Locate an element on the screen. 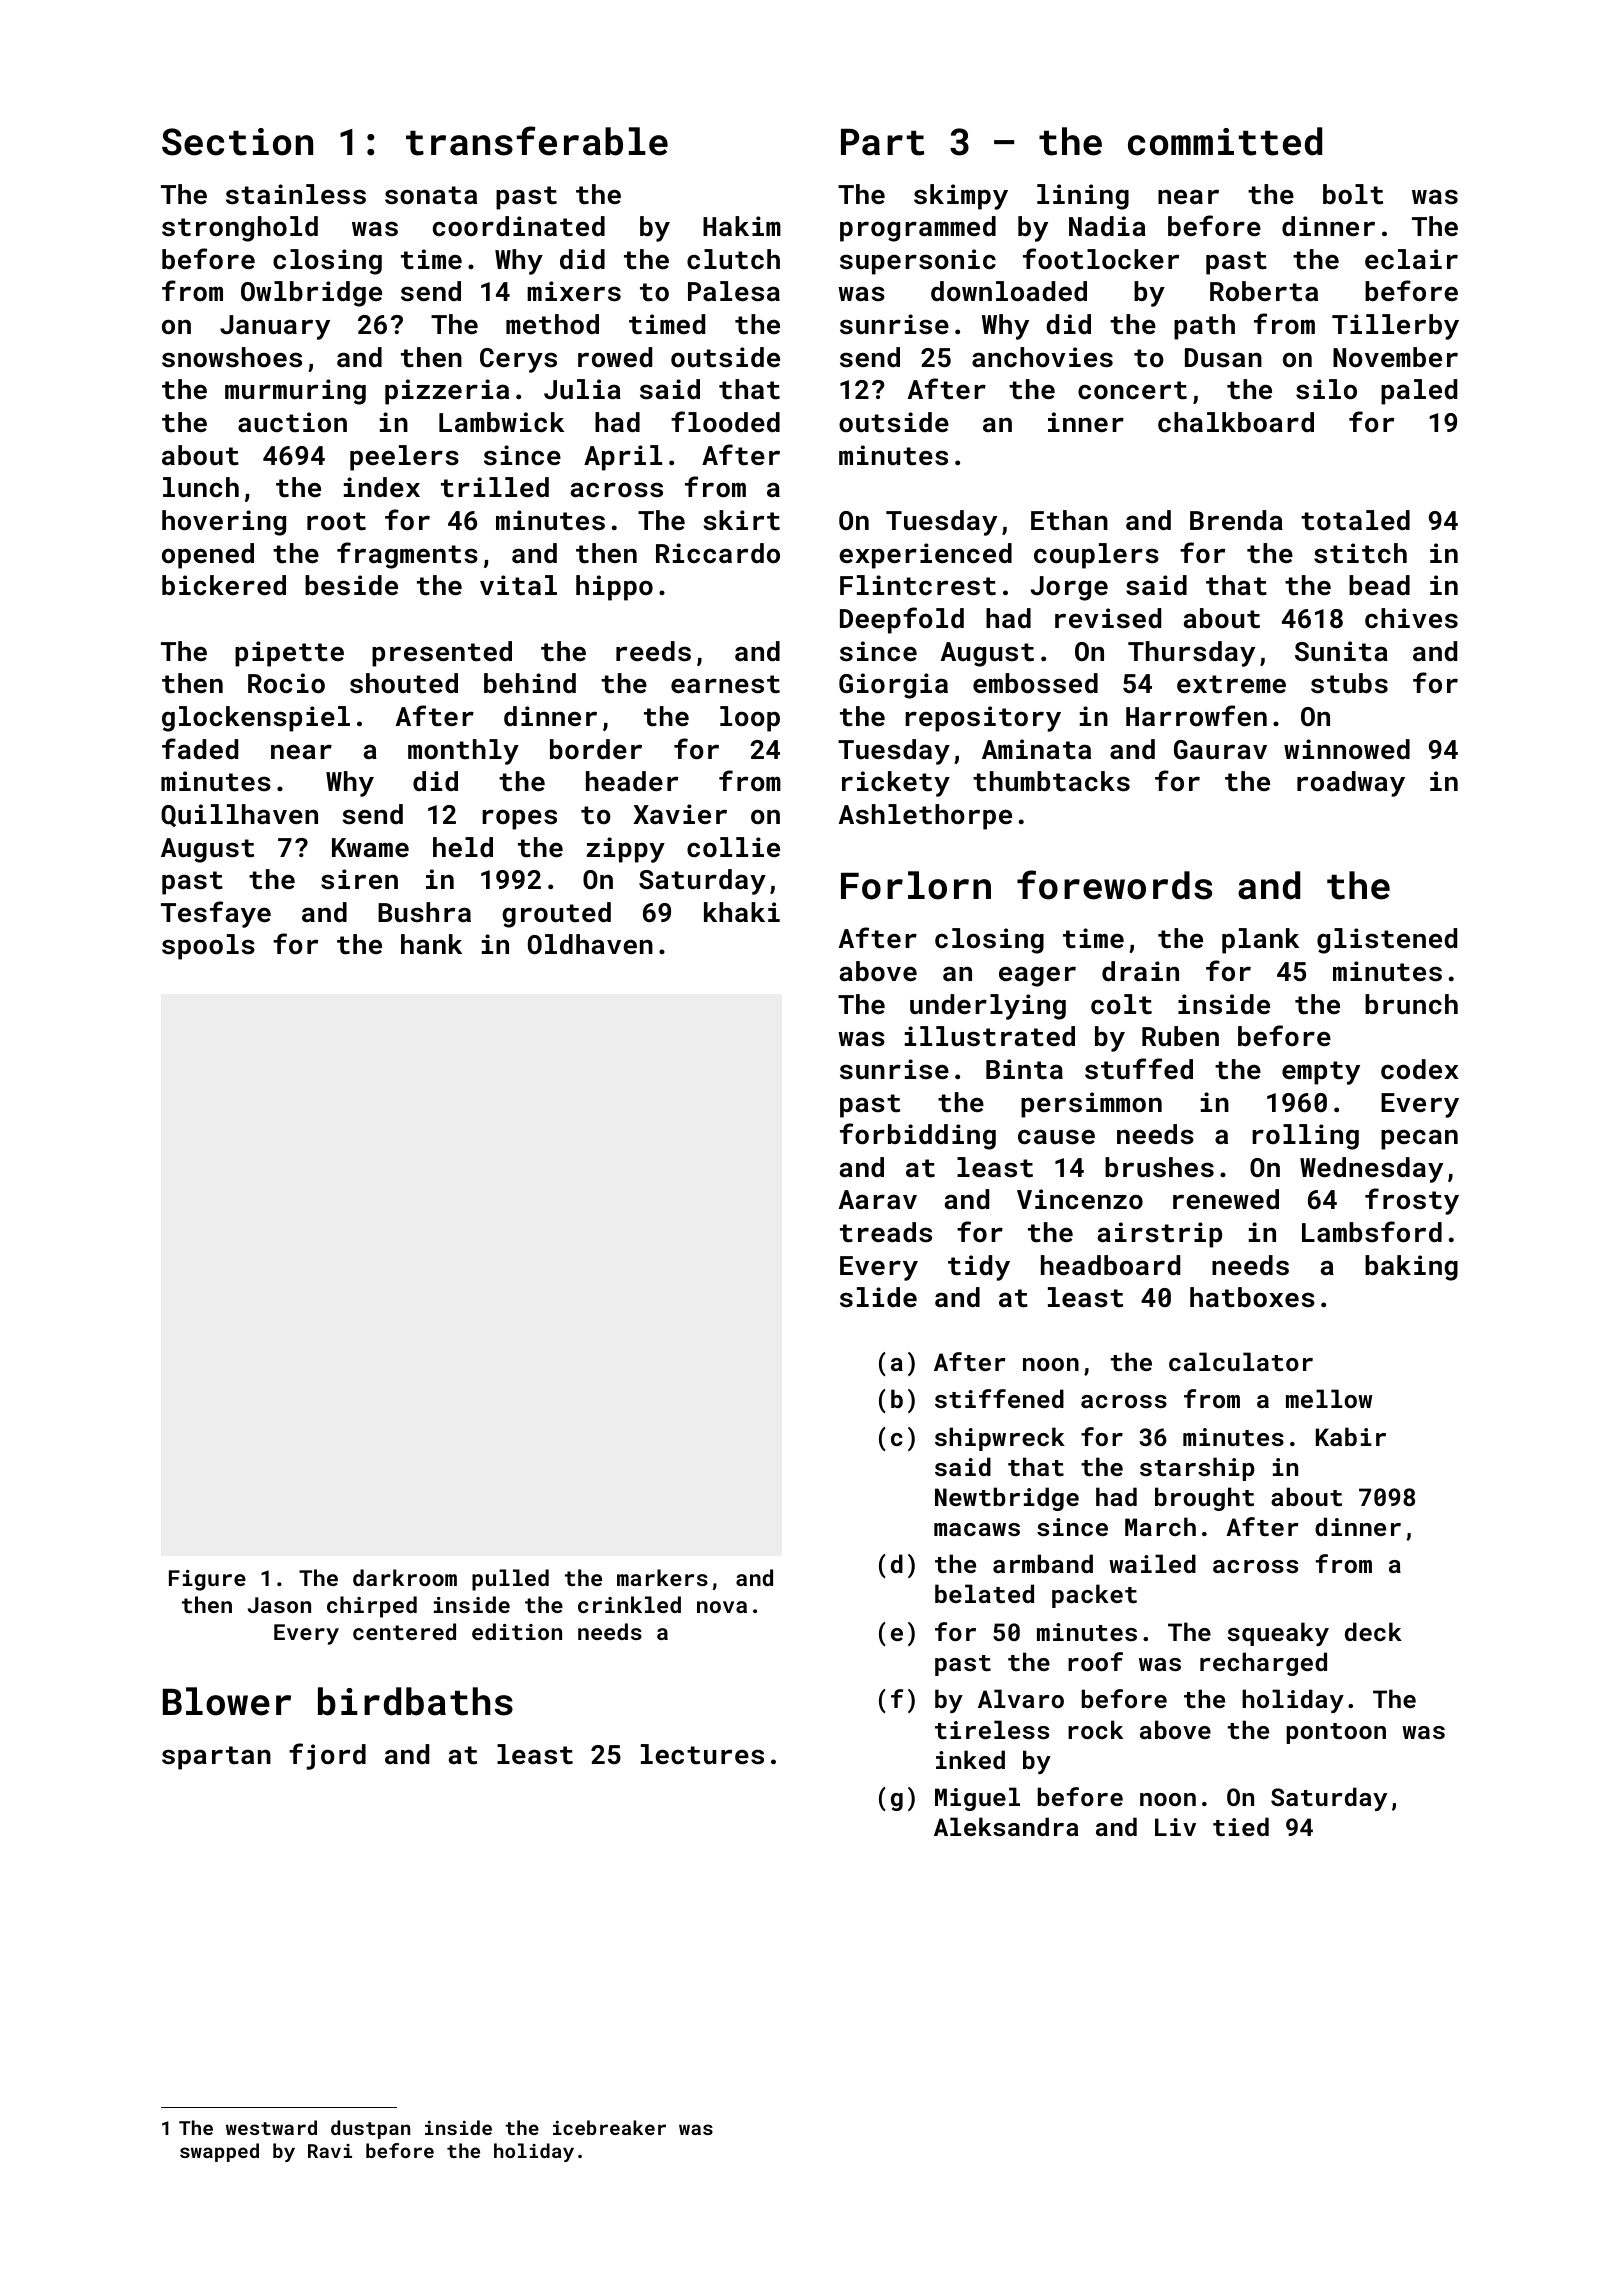 Image resolution: width=1620 pixels, height=2292 pixels. flooded is located at coordinates (725, 422).
